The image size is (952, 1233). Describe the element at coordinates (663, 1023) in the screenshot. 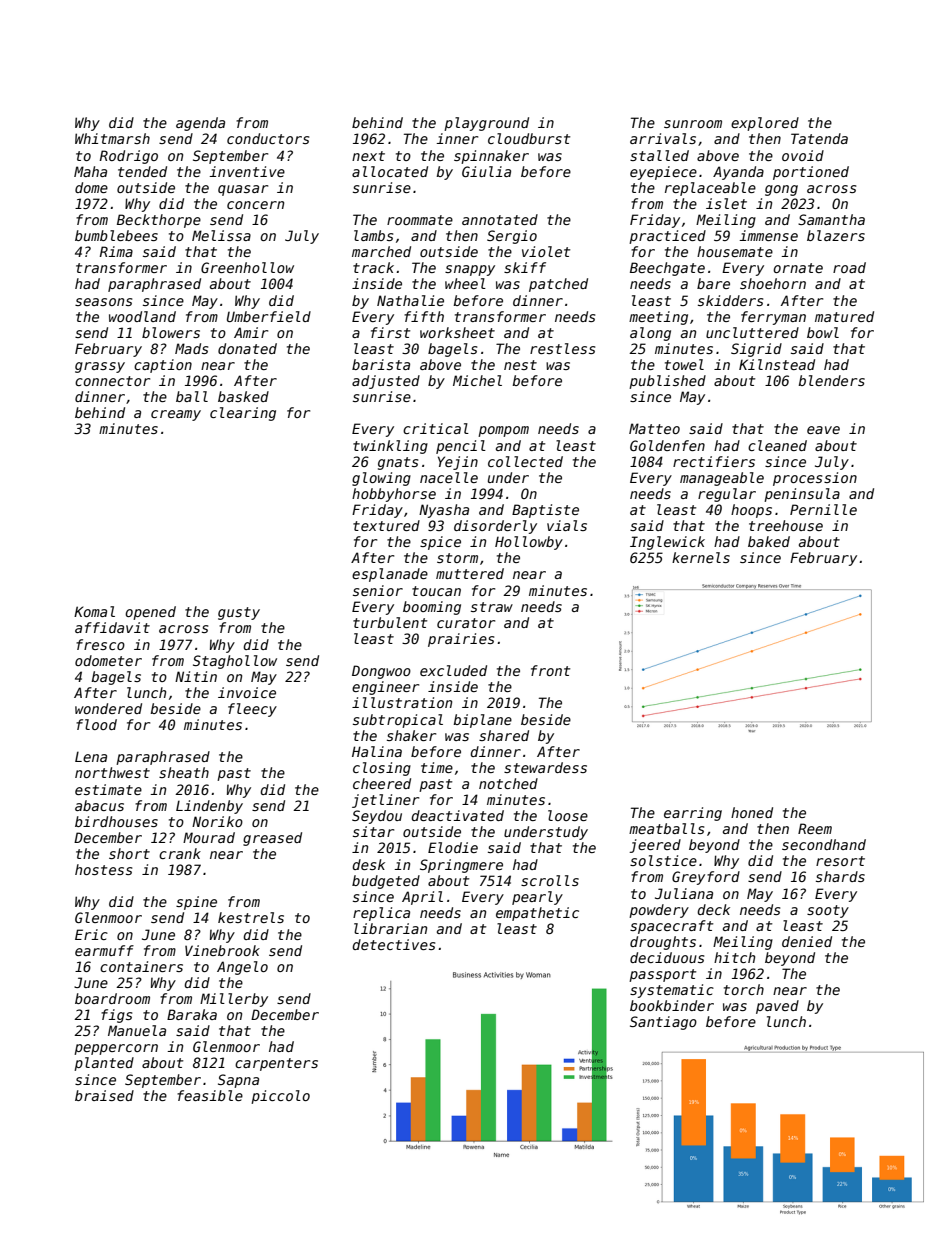

I see `Santiago` at that location.
